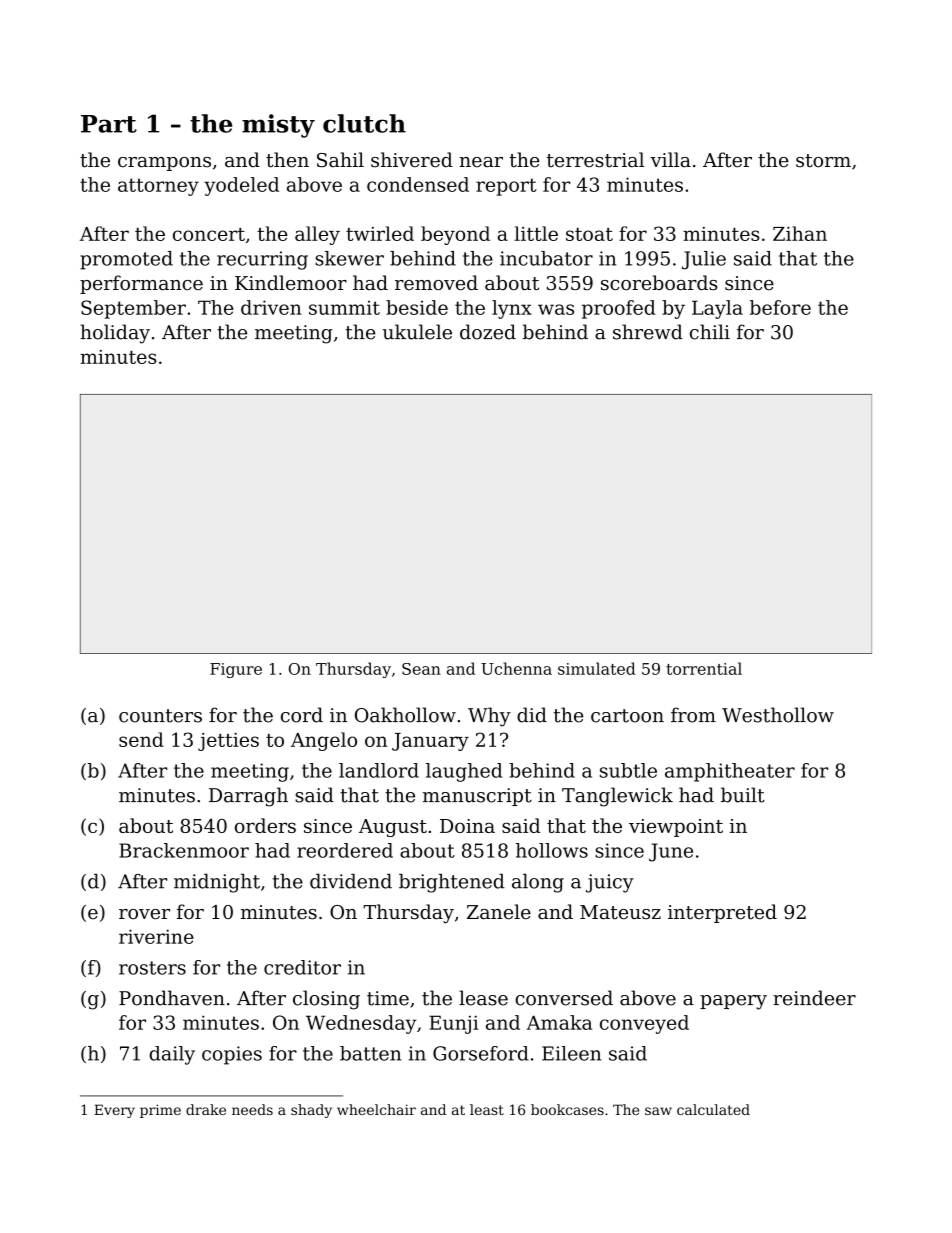  I want to click on crampons, so click(164, 164).
